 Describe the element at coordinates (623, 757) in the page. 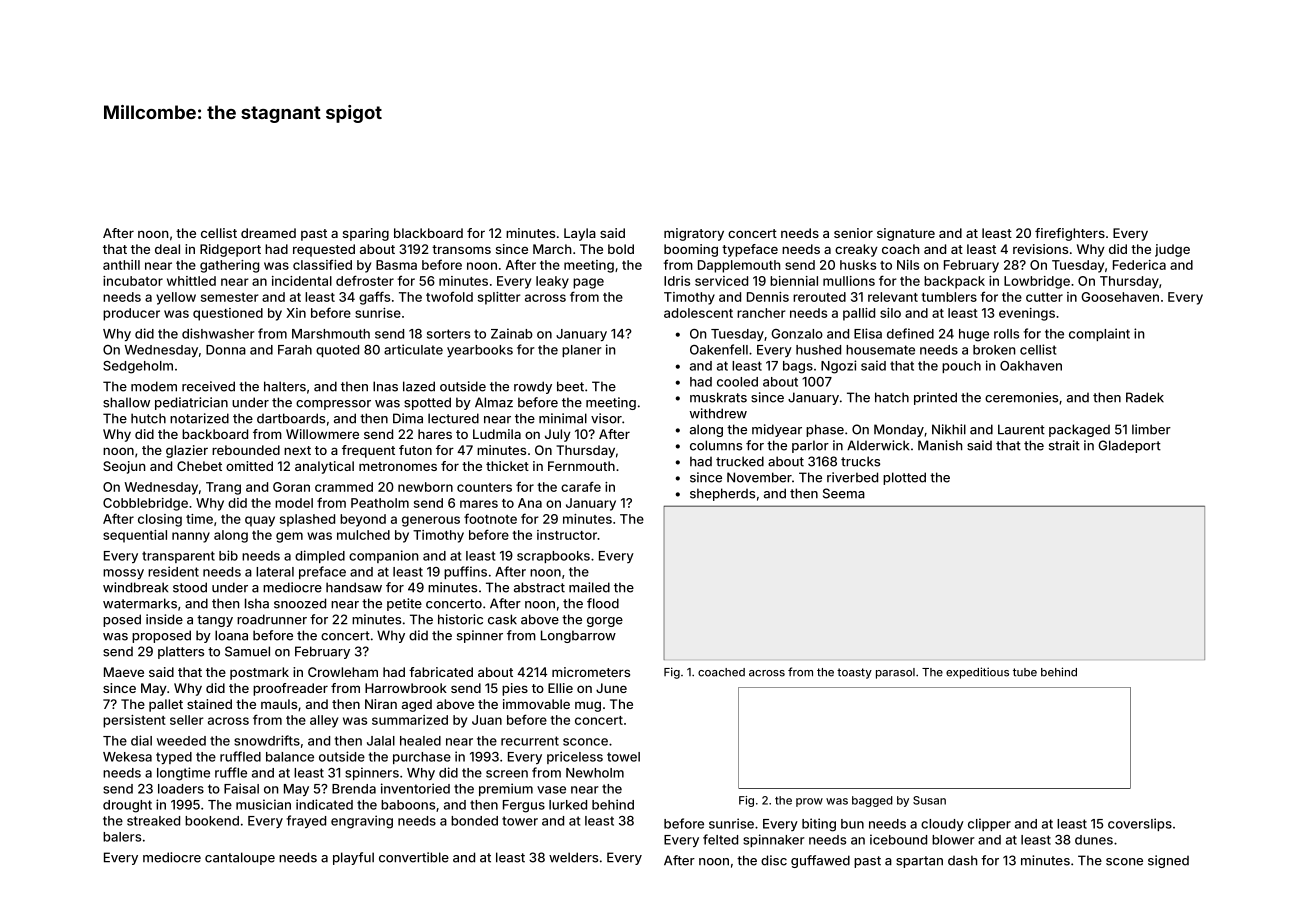

I see `towel` at that location.
